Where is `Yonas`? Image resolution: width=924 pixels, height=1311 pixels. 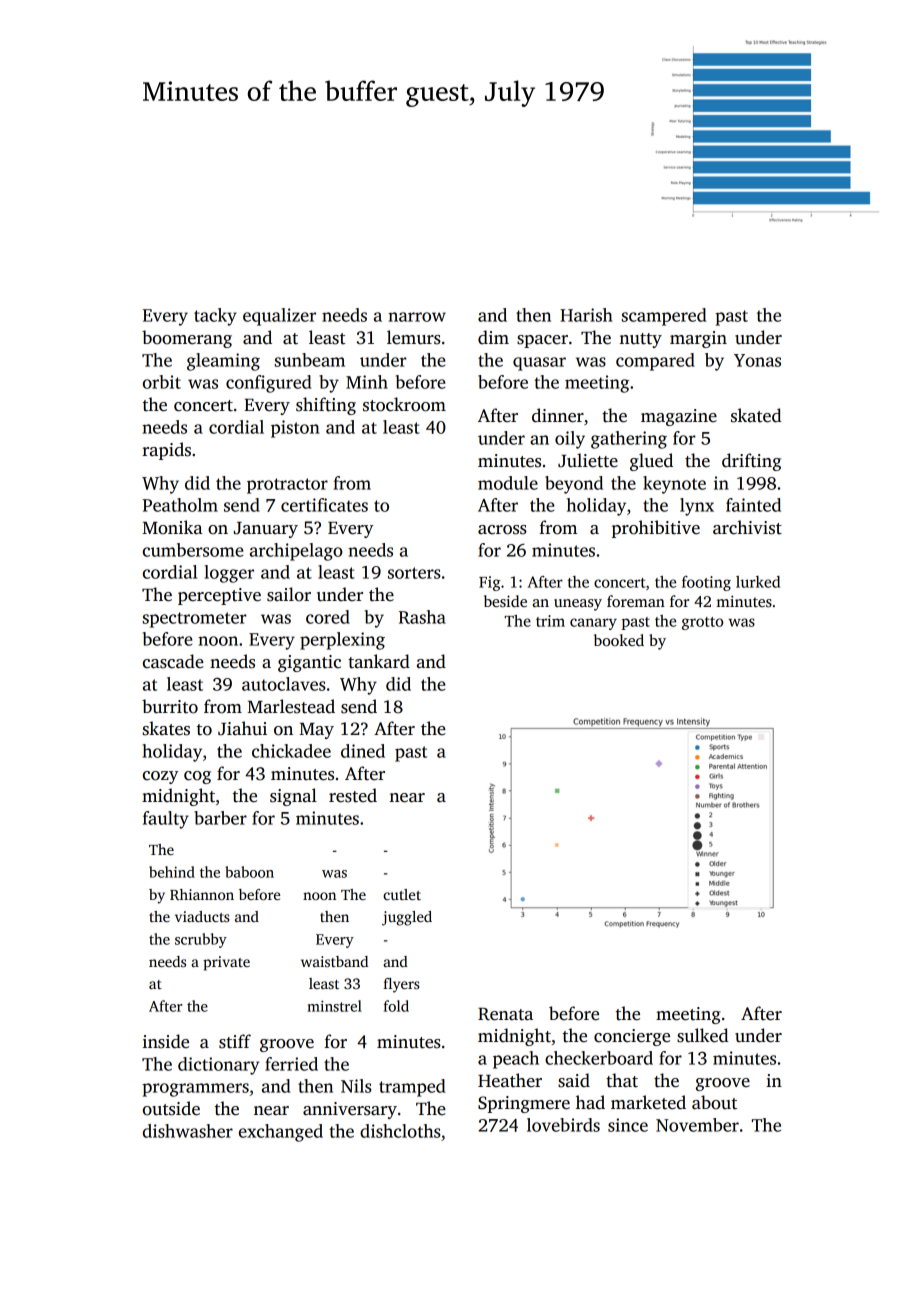 Yonas is located at coordinates (757, 360).
